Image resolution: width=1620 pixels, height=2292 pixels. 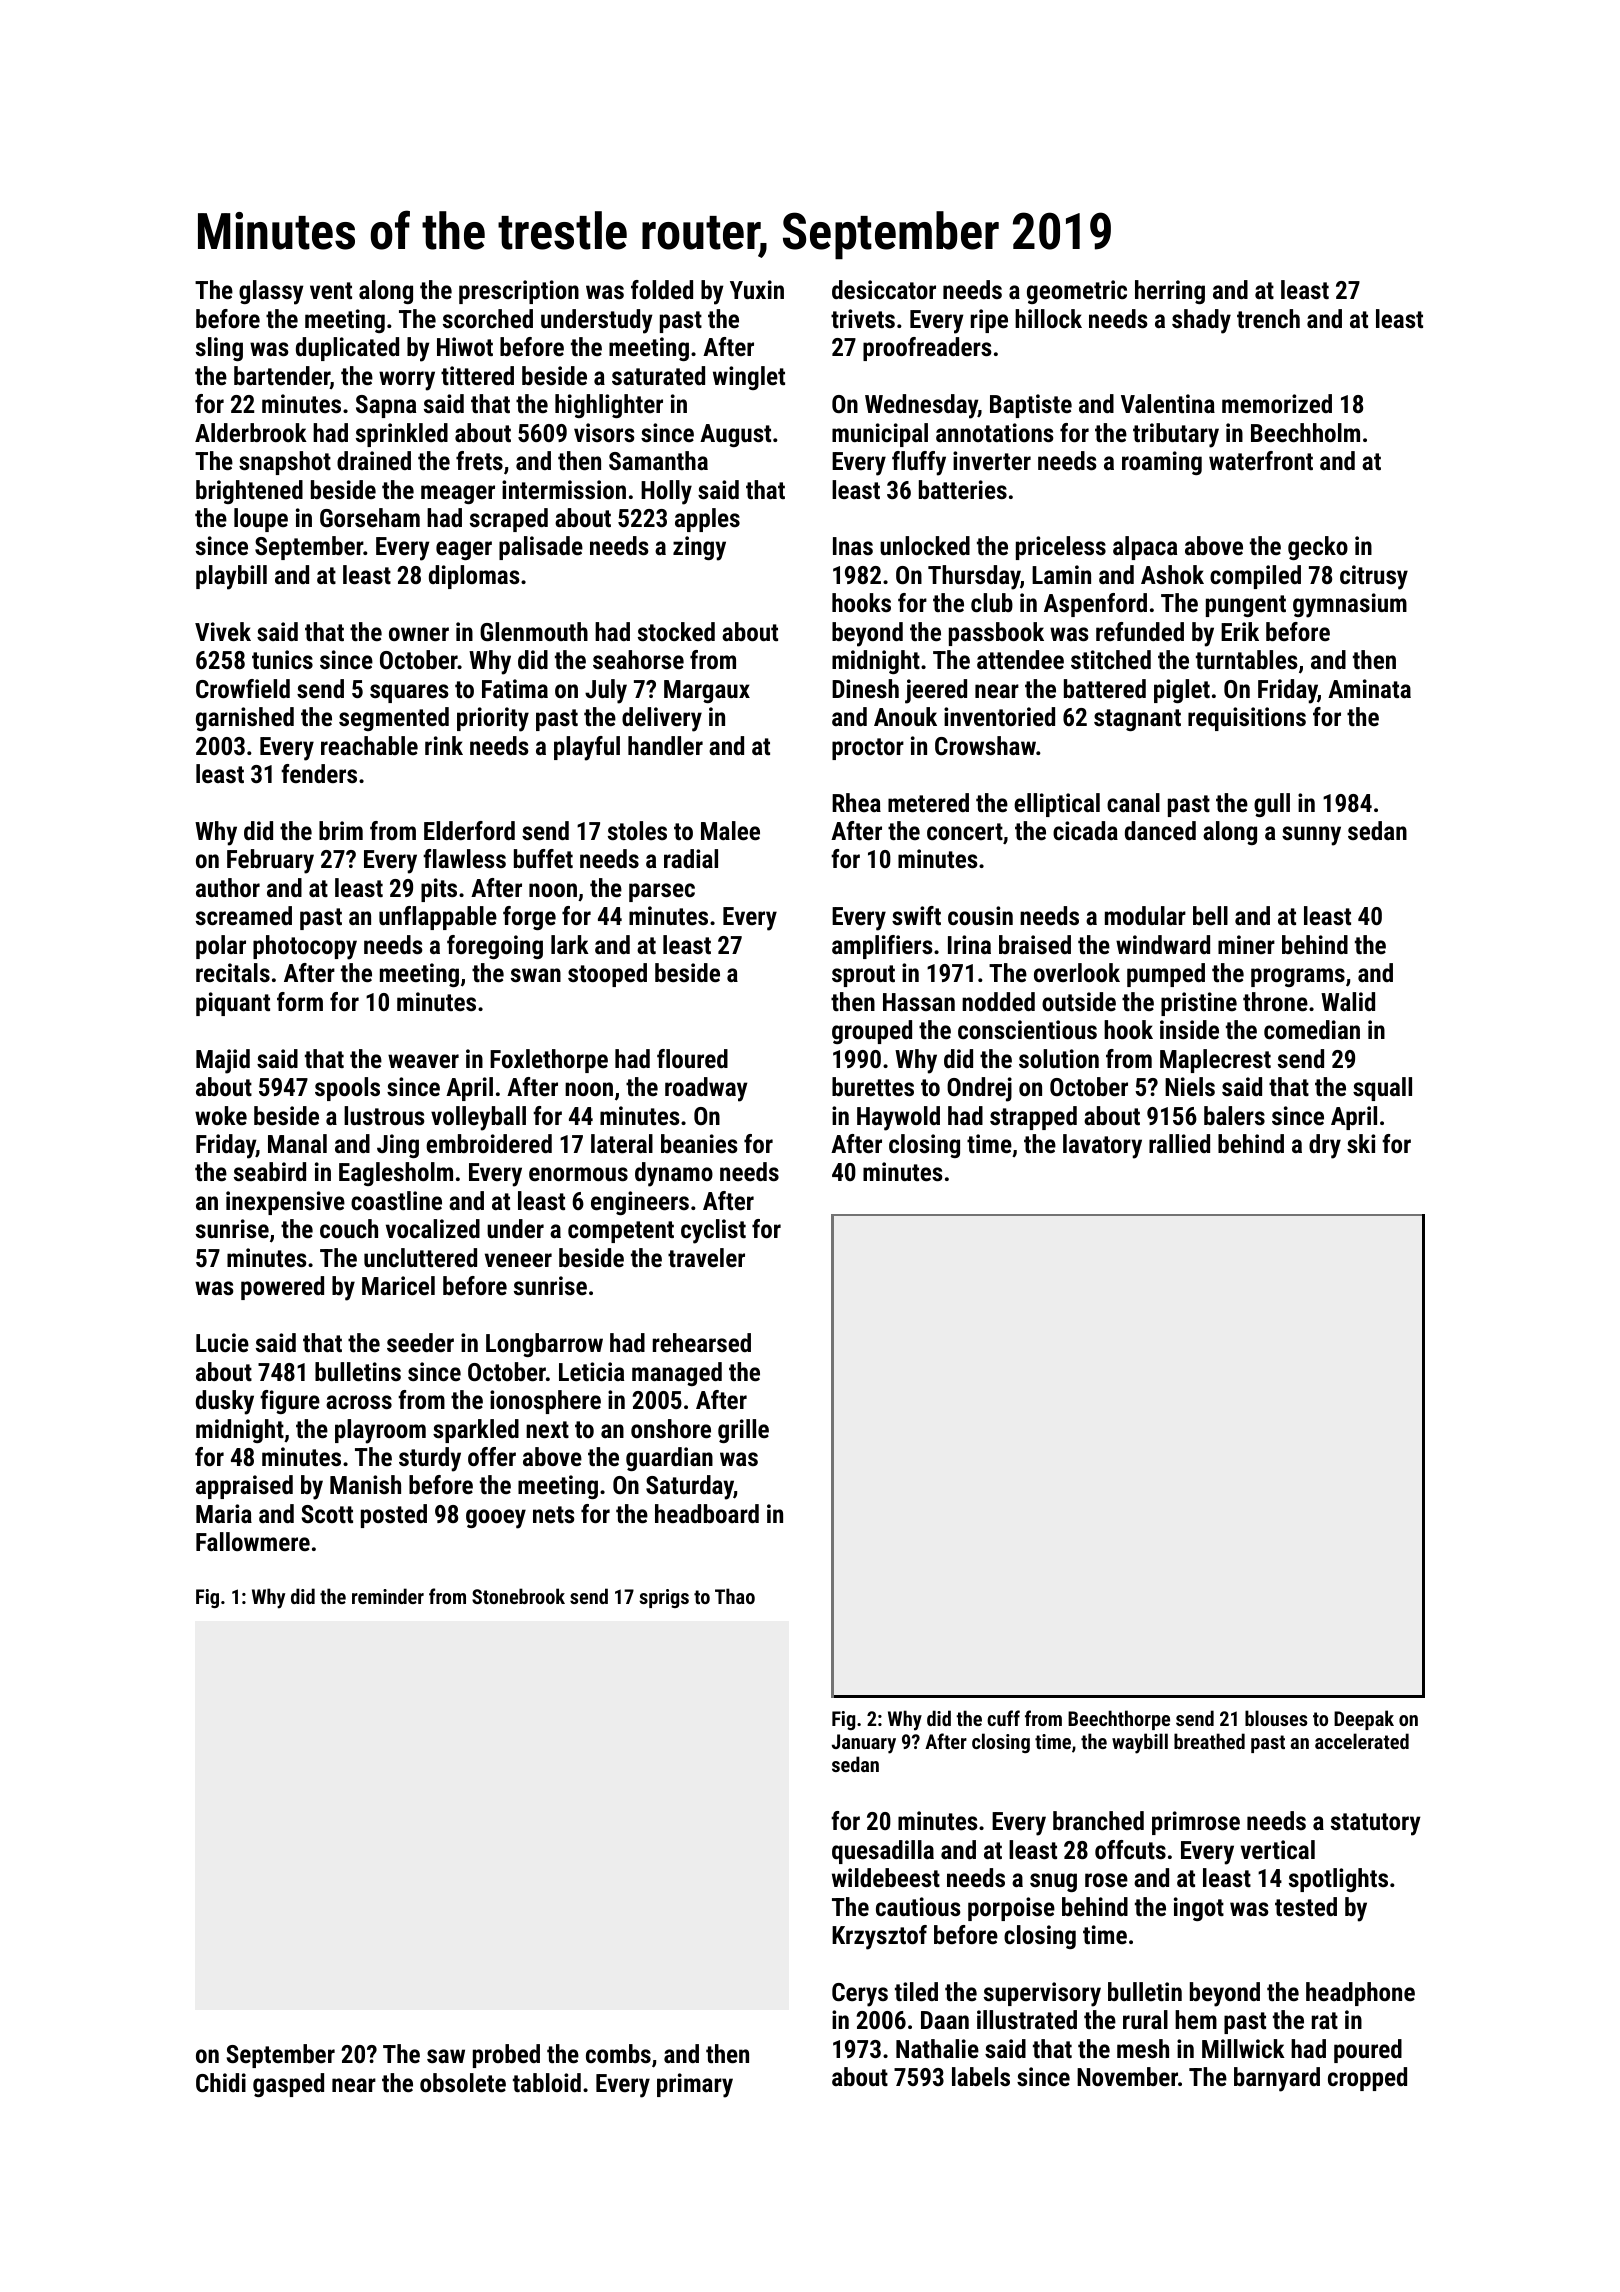 What do you see at coordinates (518, 1596) in the document?
I see `Stonebrook` at bounding box center [518, 1596].
